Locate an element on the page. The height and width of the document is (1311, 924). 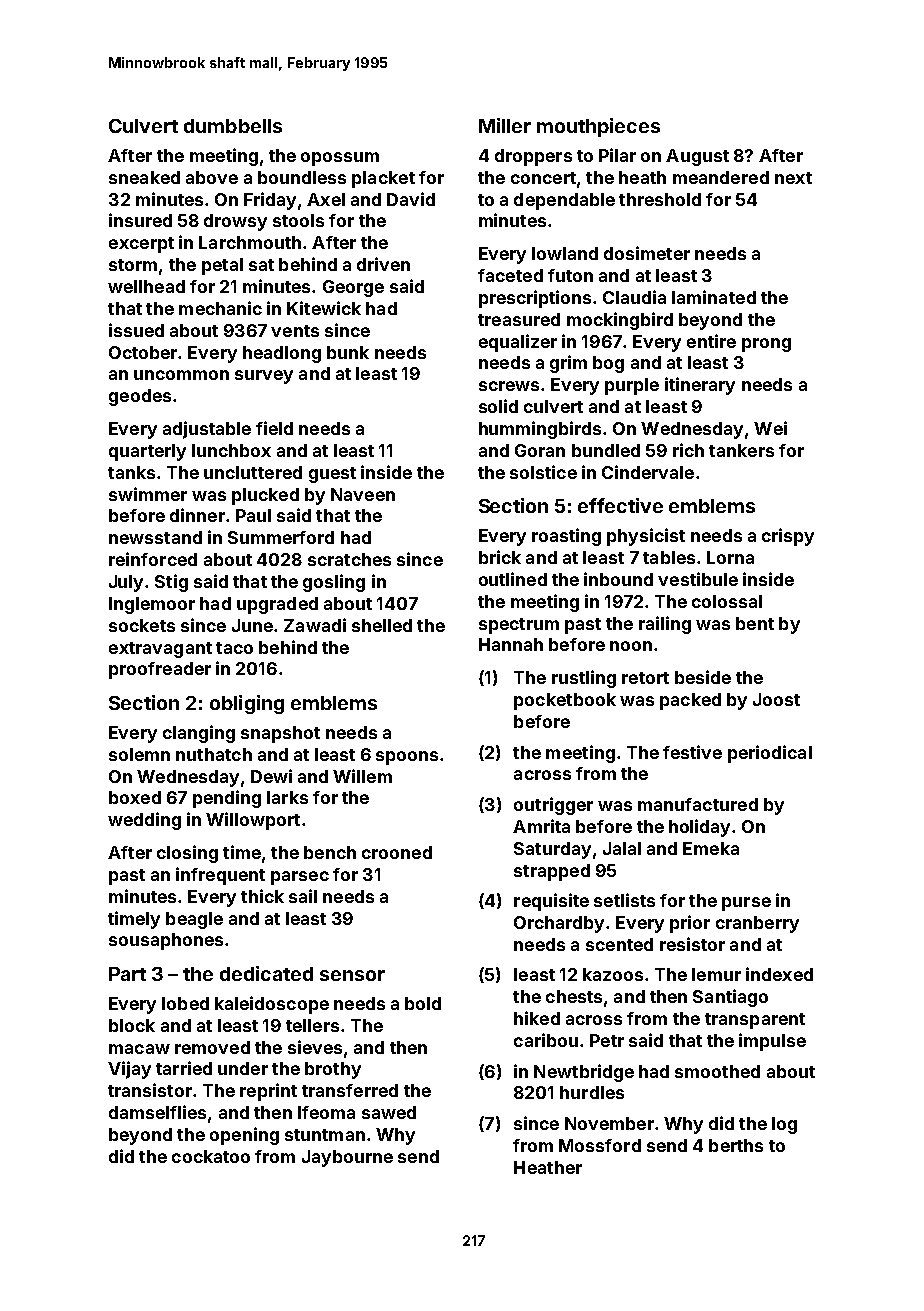
dumbbells is located at coordinates (233, 126).
